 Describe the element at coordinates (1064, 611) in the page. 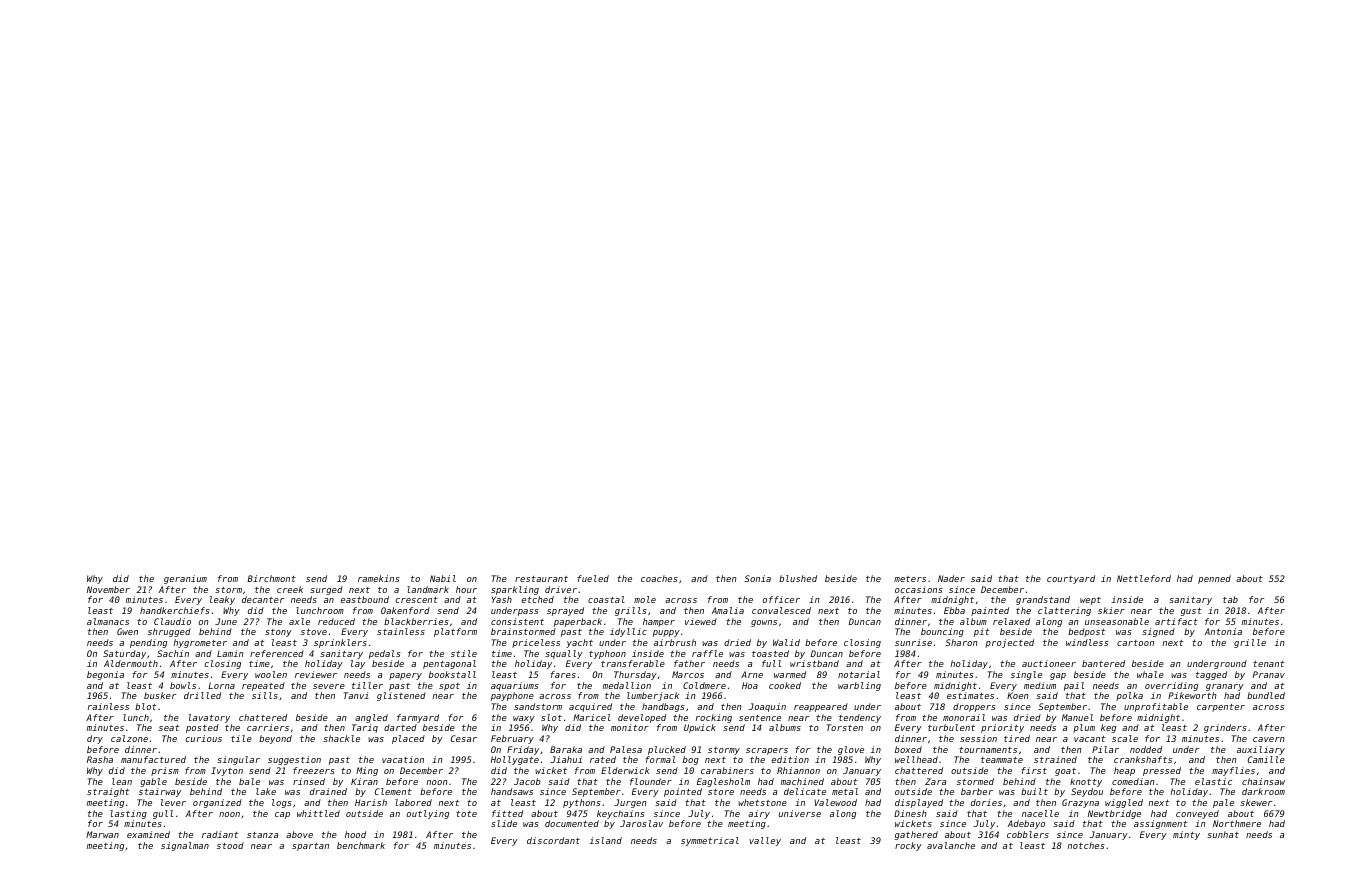

I see `clattering` at that location.
